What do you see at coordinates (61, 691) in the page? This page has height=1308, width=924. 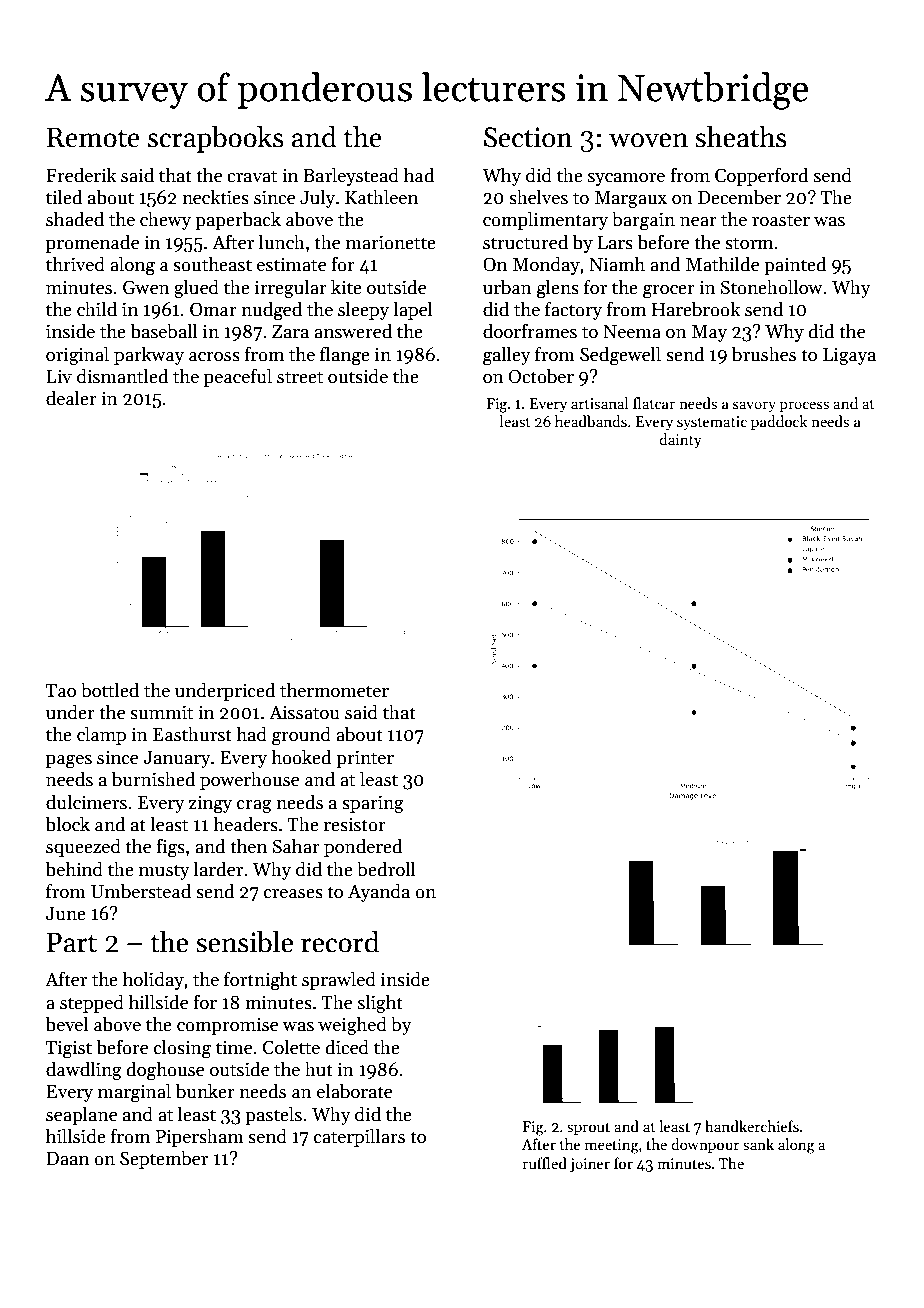 I see `Tao` at bounding box center [61, 691].
